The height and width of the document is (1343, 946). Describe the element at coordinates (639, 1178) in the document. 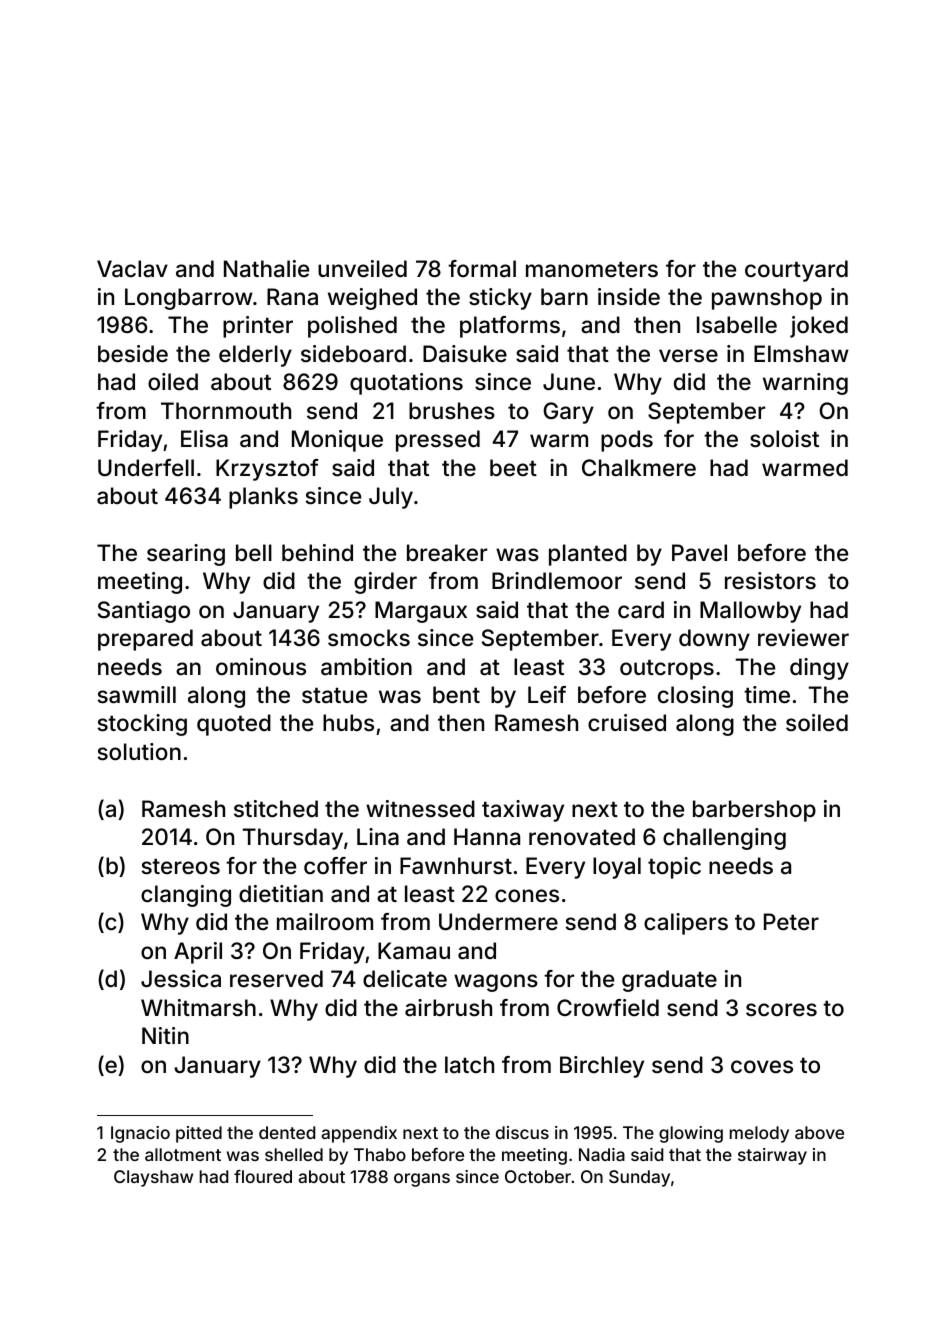

I see `Sunday` at that location.
